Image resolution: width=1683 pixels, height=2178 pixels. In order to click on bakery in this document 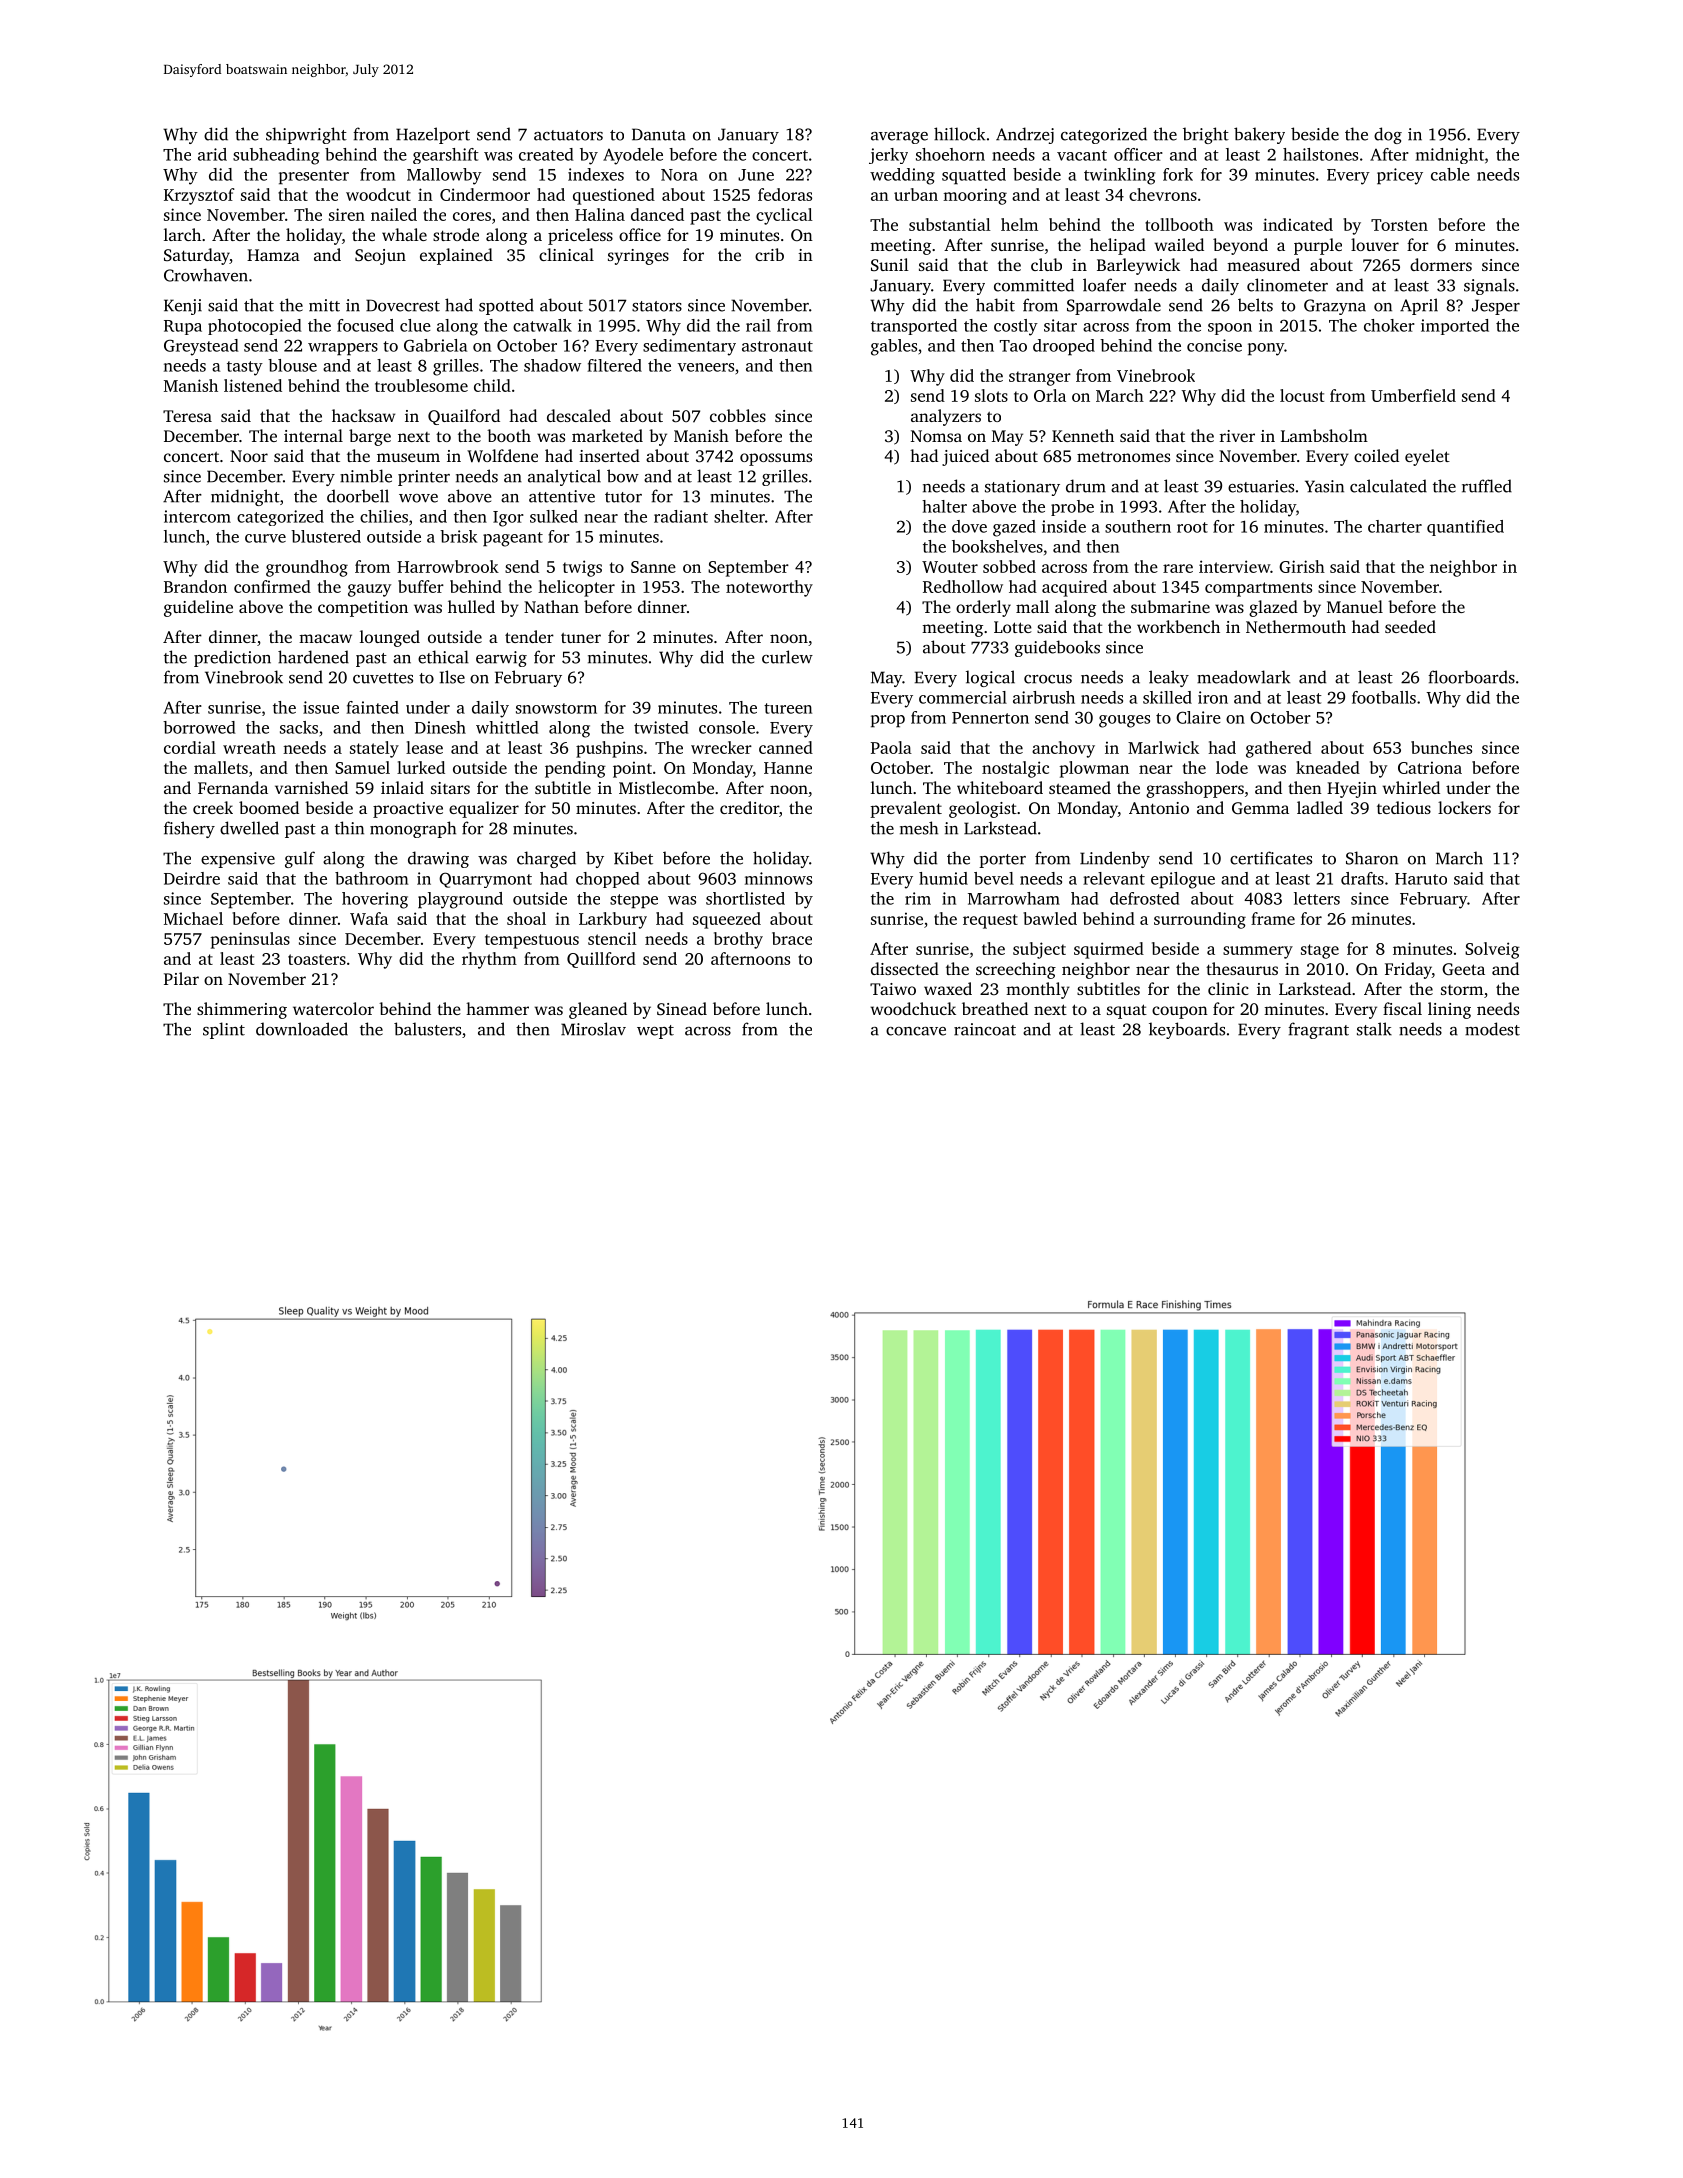, I will do `click(1259, 135)`.
